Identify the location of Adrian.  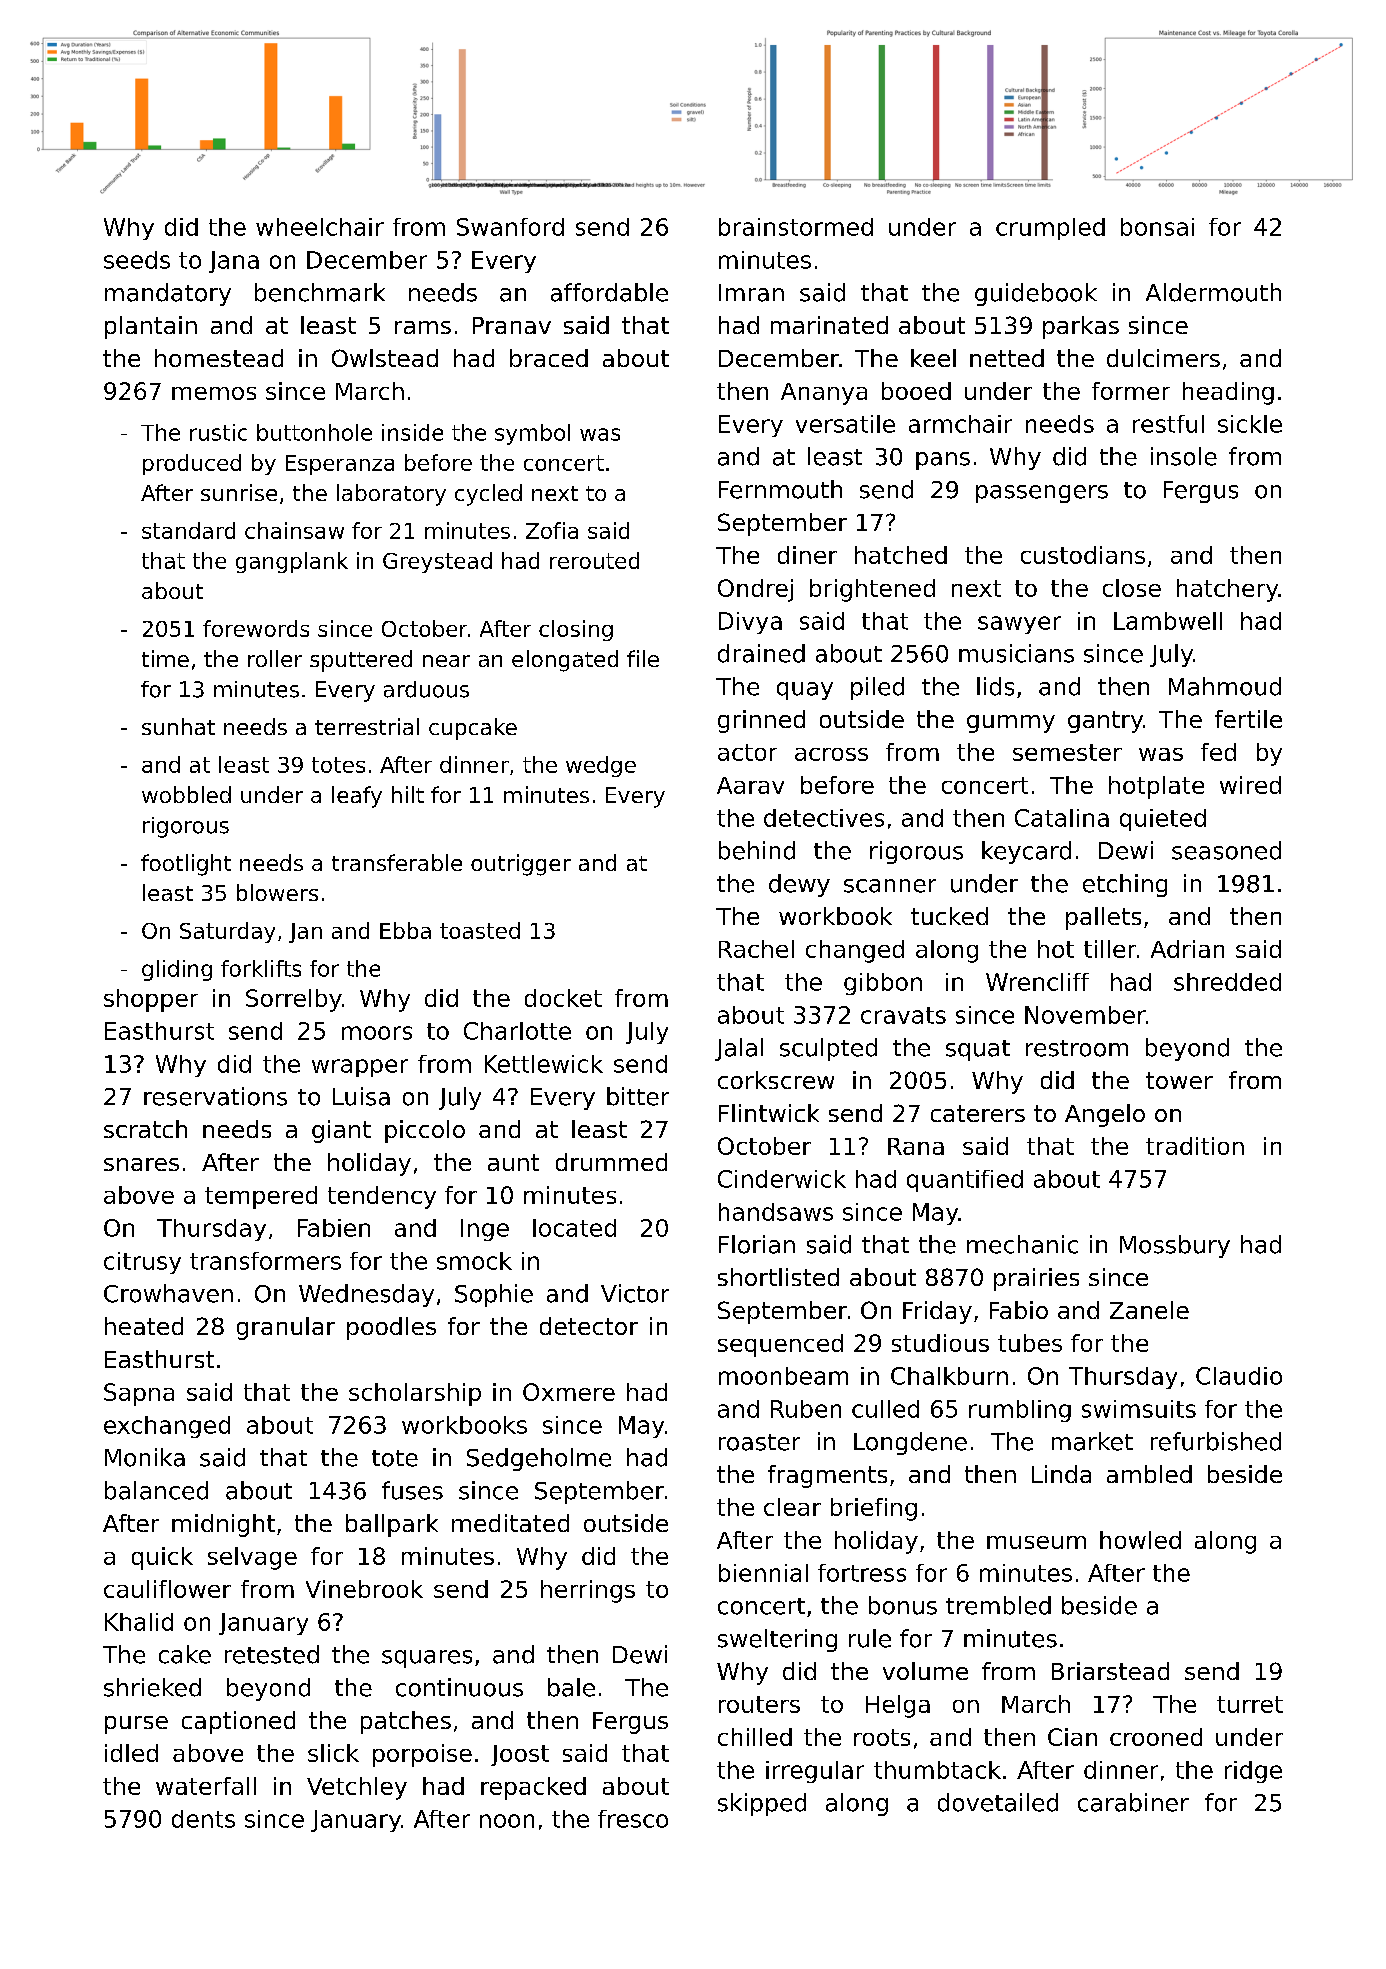
(1187, 949).
